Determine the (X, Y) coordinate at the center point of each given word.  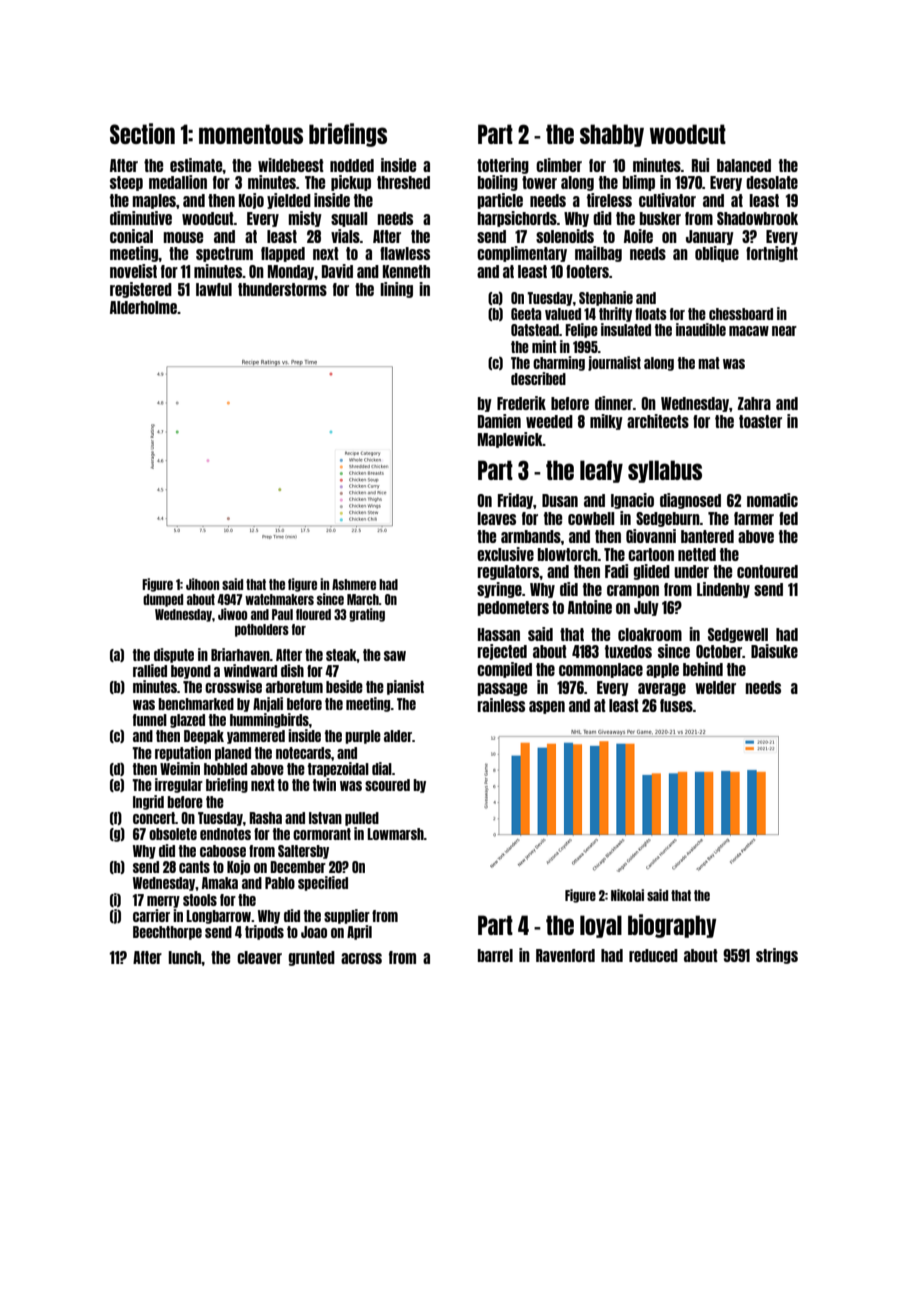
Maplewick (510, 440)
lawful (214, 289)
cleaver (259, 957)
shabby (612, 135)
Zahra (754, 403)
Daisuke (774, 651)
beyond (191, 672)
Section (142, 133)
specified (323, 883)
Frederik (521, 403)
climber (559, 165)
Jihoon (202, 584)
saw (395, 656)
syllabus (665, 471)
